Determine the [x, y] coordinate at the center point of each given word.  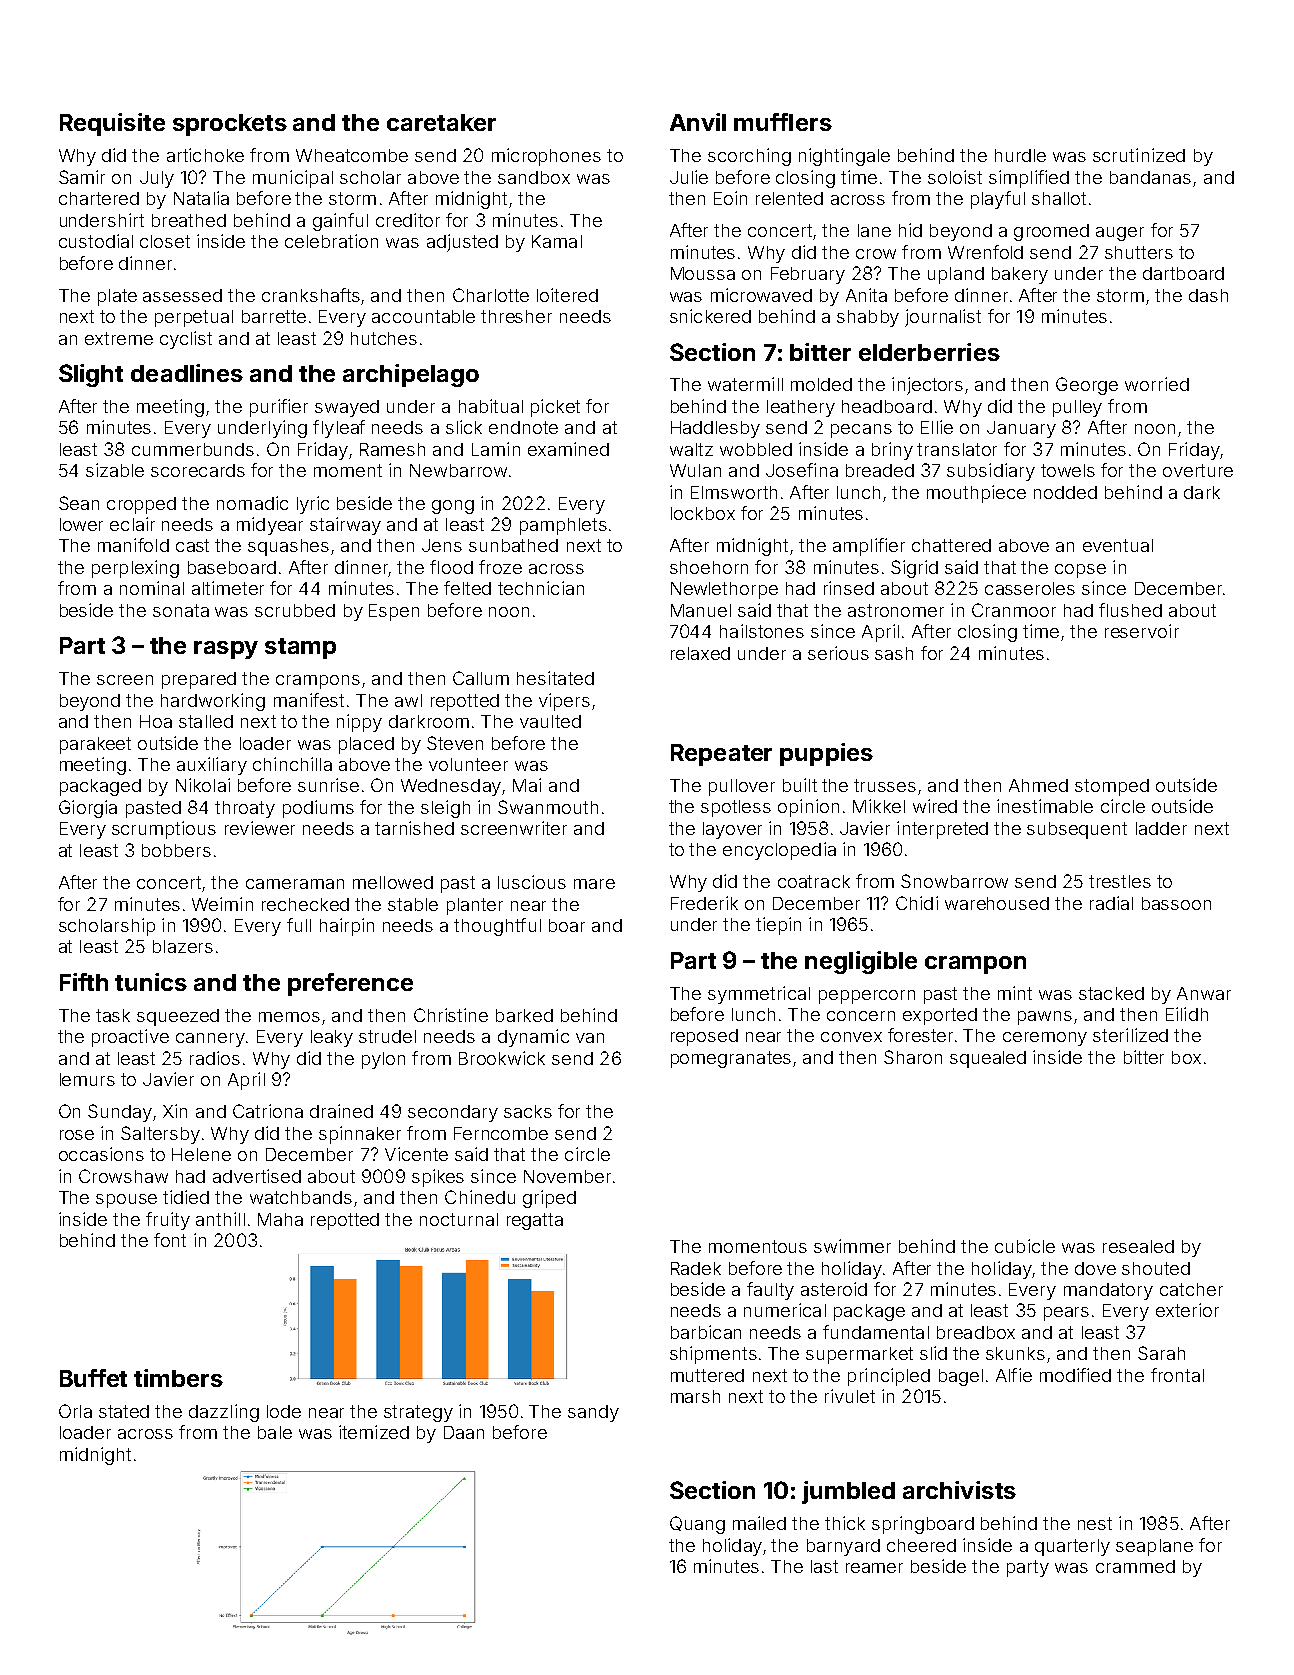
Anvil [698, 122]
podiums [318, 809]
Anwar [1204, 993]
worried [1157, 384]
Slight [91, 375]
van [590, 1038]
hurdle [1020, 155]
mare [594, 884]
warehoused [997, 903]
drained [341, 1111]
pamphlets [563, 526]
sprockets [230, 125]
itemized [374, 1432]
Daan [464, 1432]
